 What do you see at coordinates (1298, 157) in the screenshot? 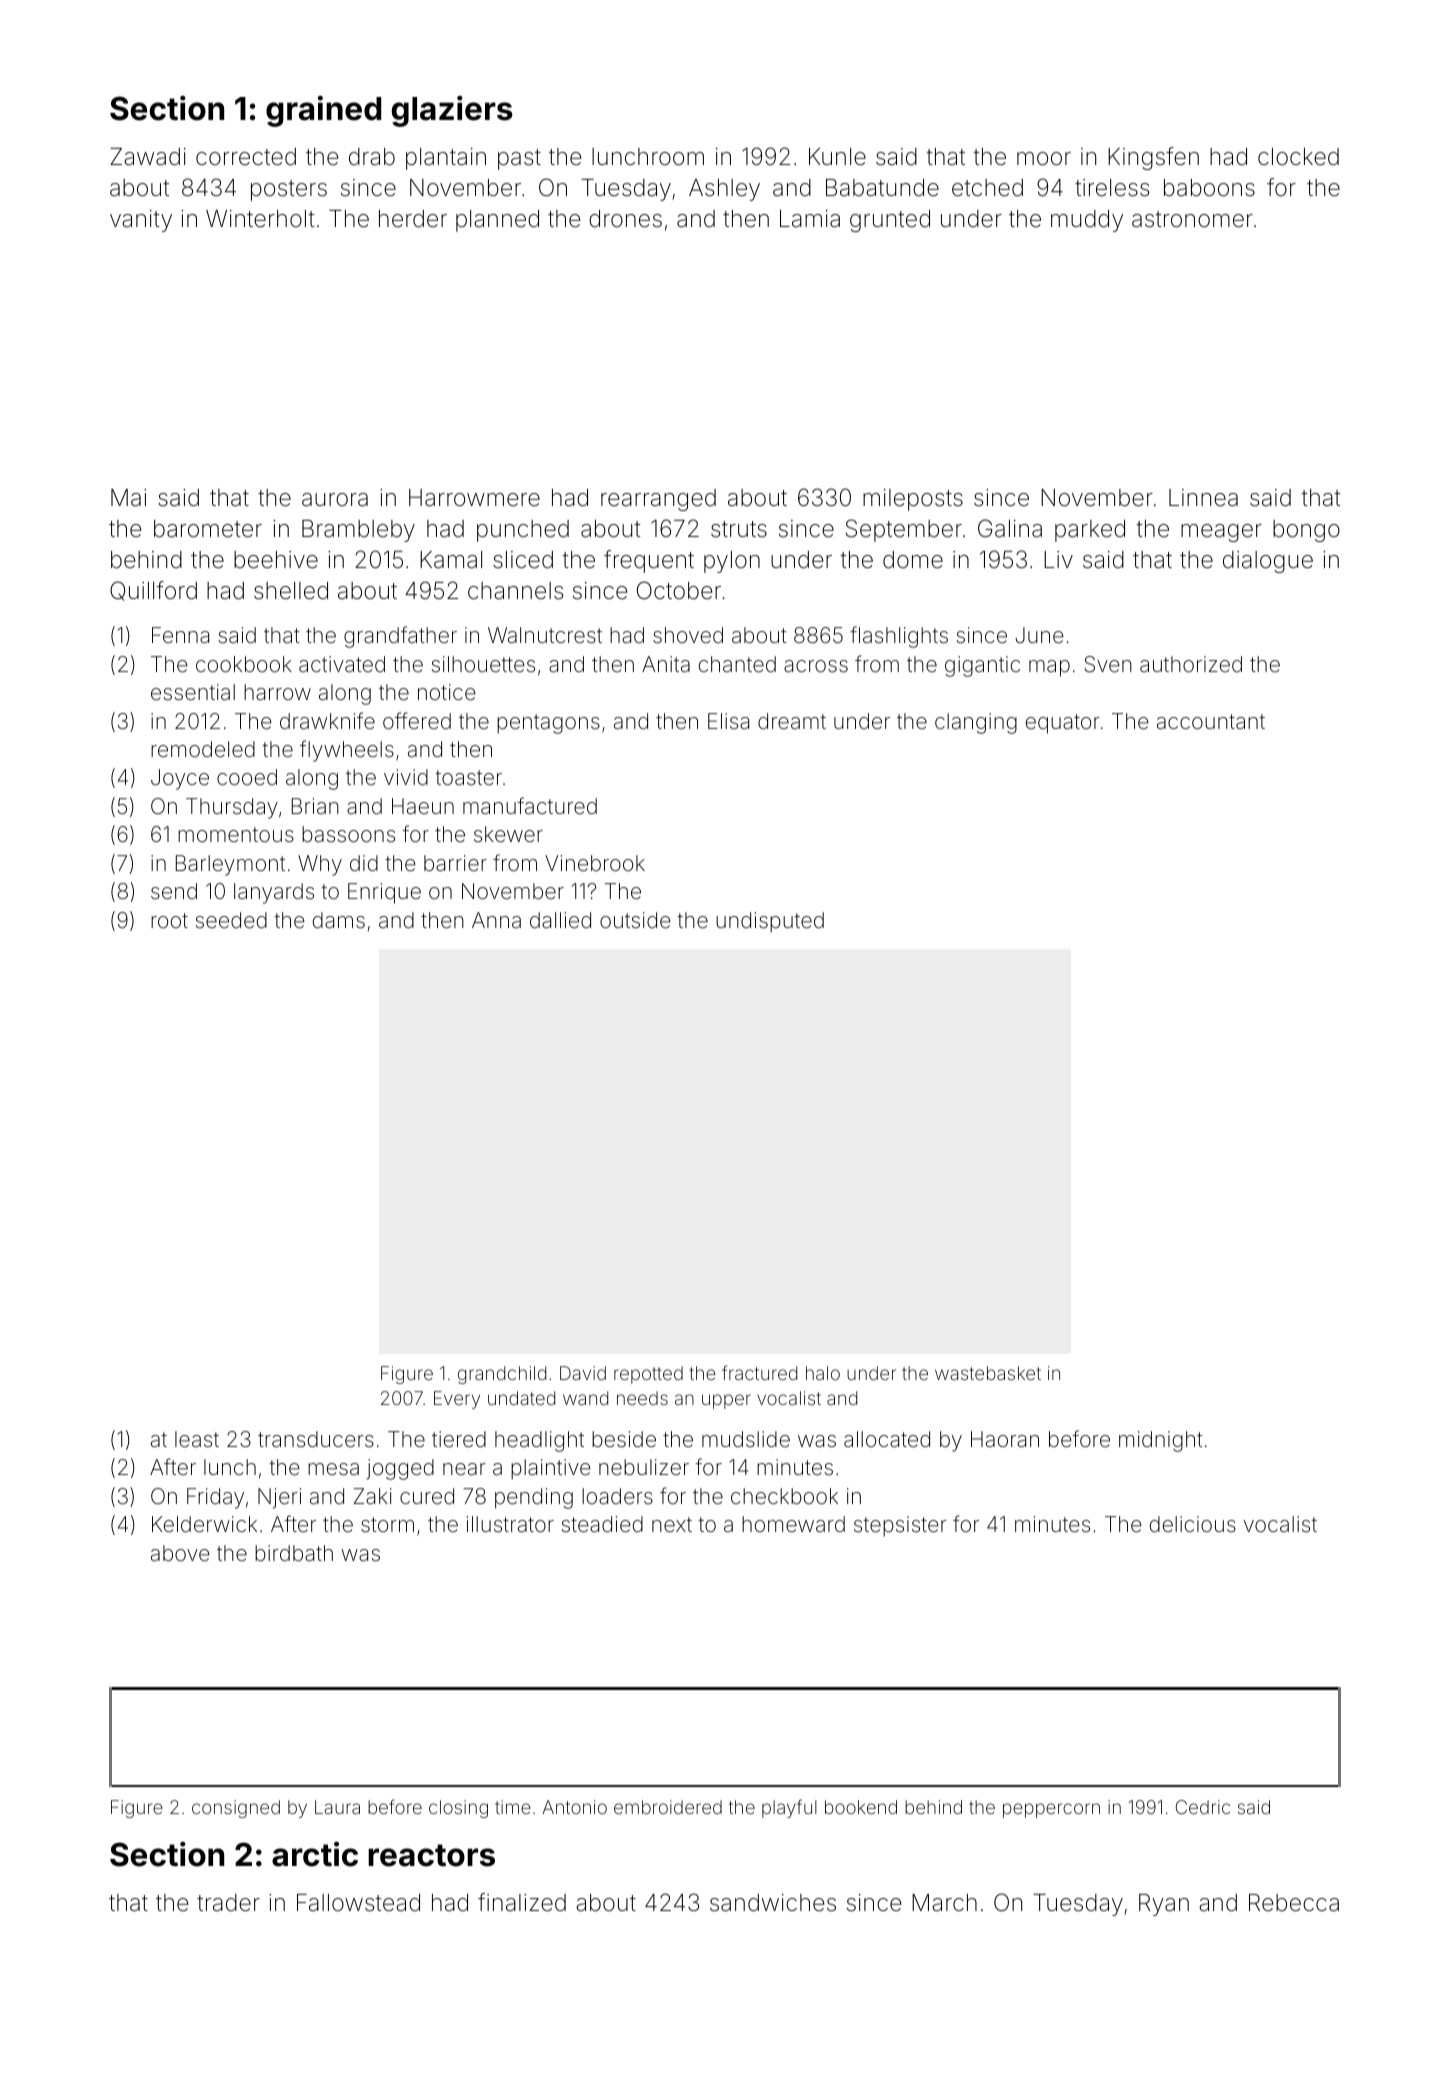
I see `clocked` at bounding box center [1298, 157].
